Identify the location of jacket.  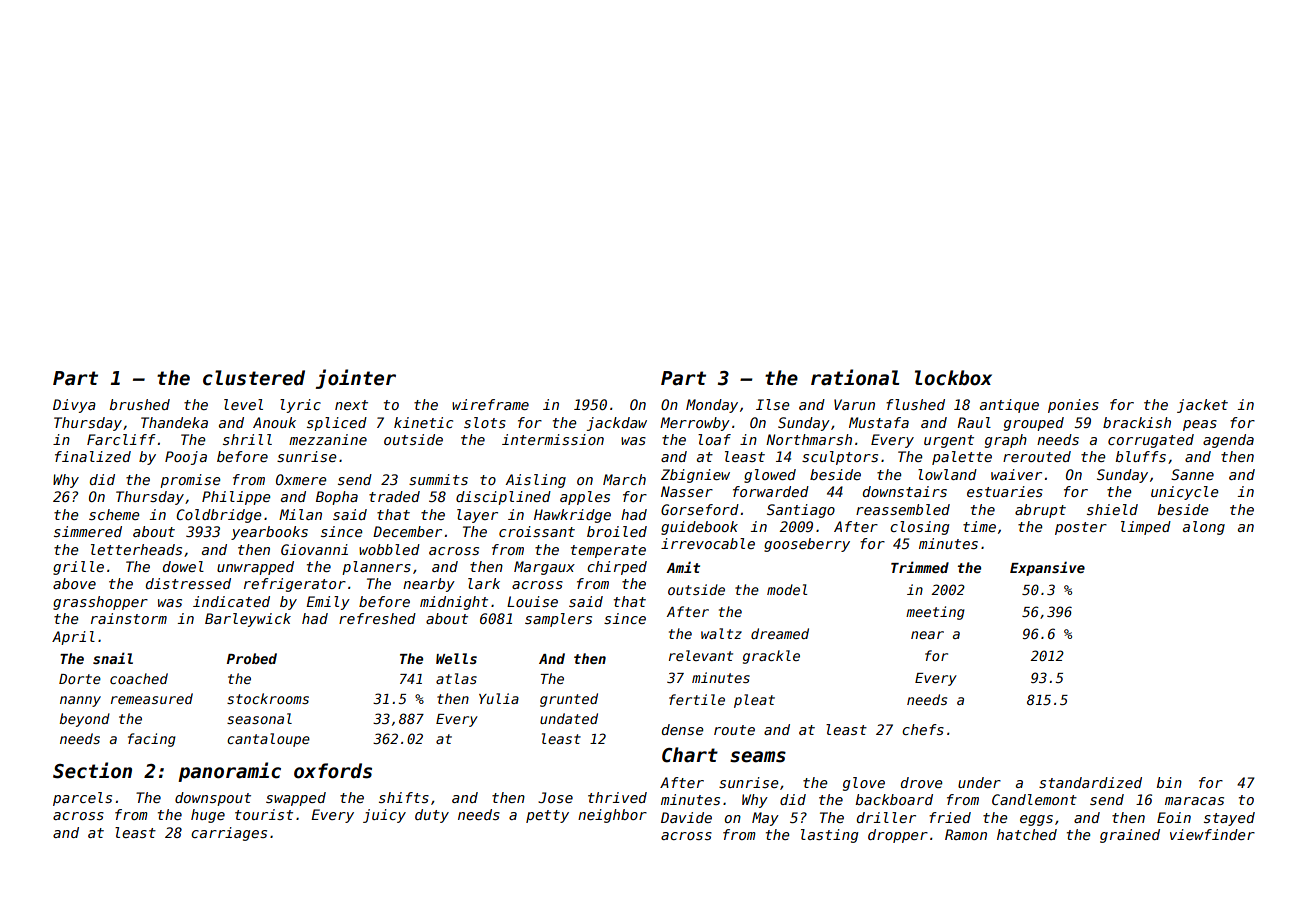
(1202, 406).
